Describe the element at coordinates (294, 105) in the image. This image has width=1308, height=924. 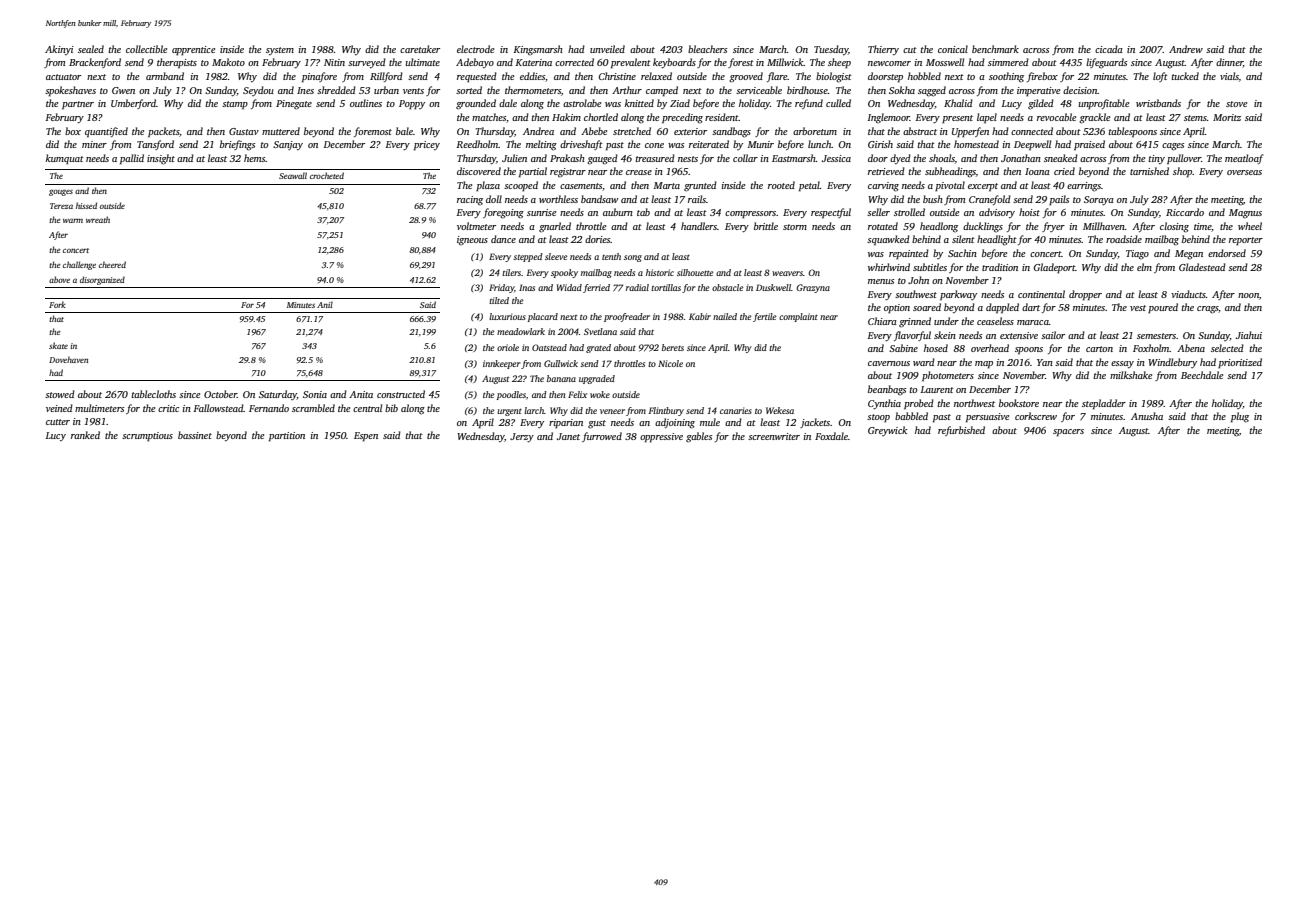
I see `Pinegate` at that location.
